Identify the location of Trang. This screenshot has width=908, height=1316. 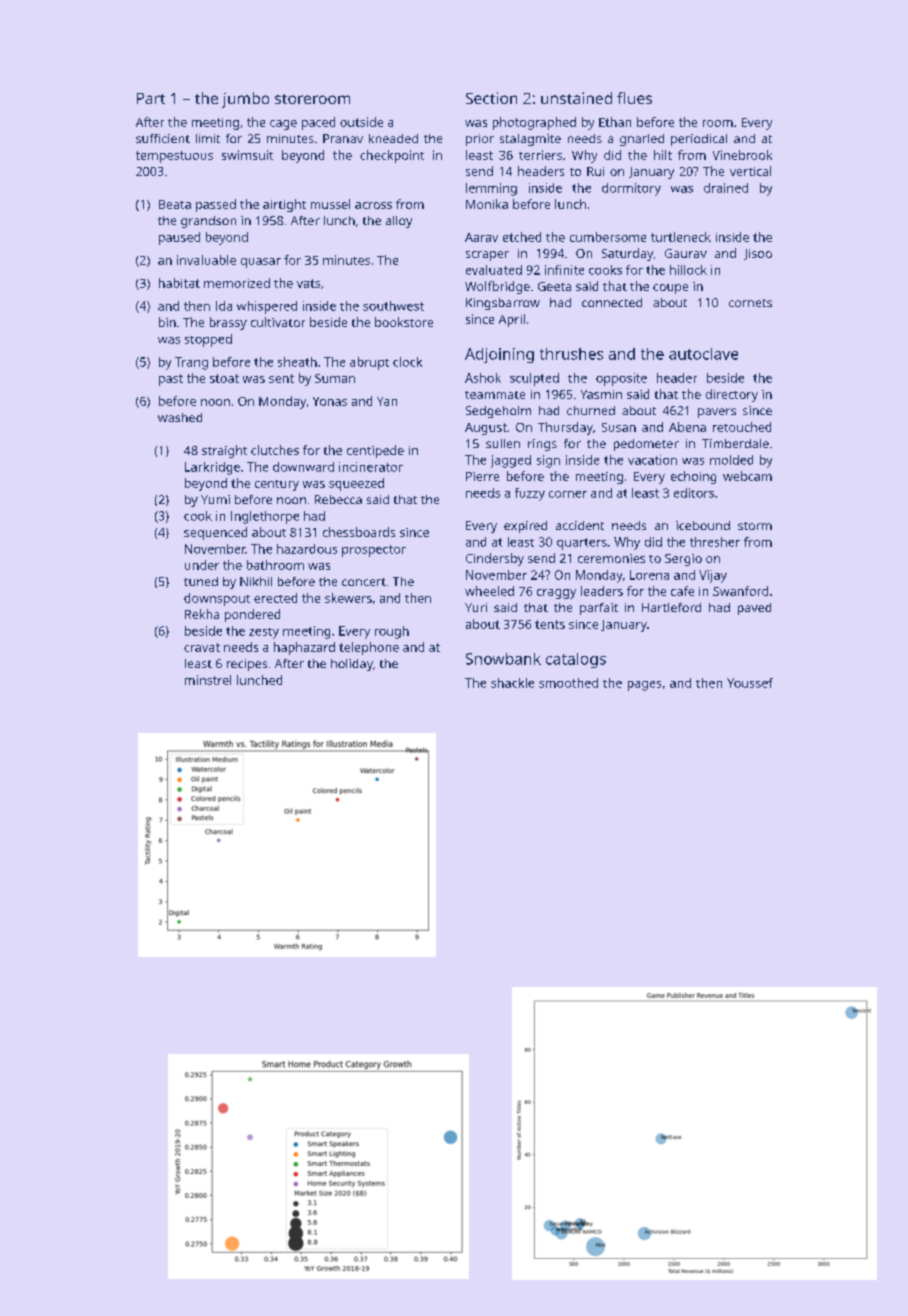
(191, 363).
